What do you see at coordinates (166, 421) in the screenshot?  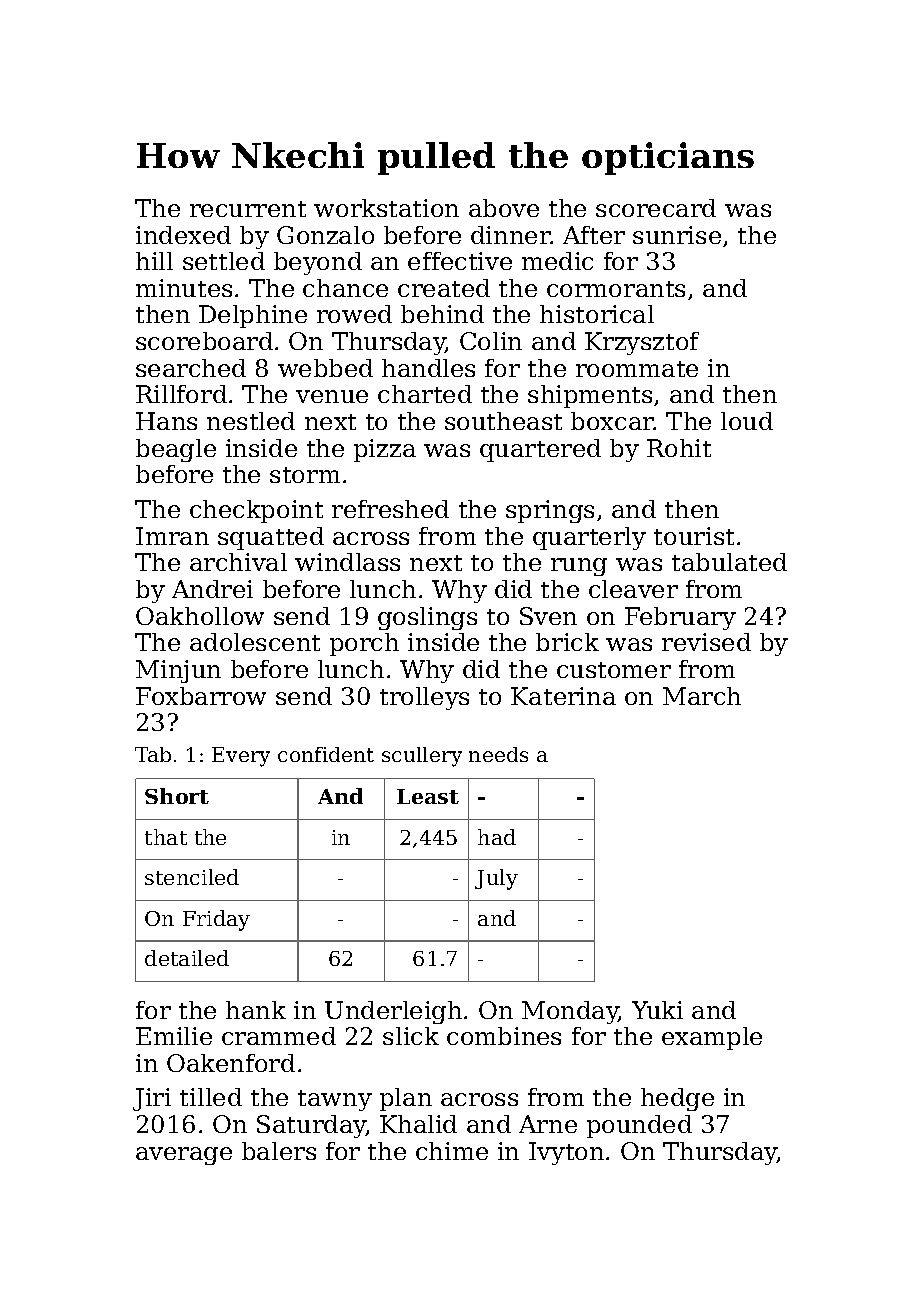 I see `Hans` at bounding box center [166, 421].
